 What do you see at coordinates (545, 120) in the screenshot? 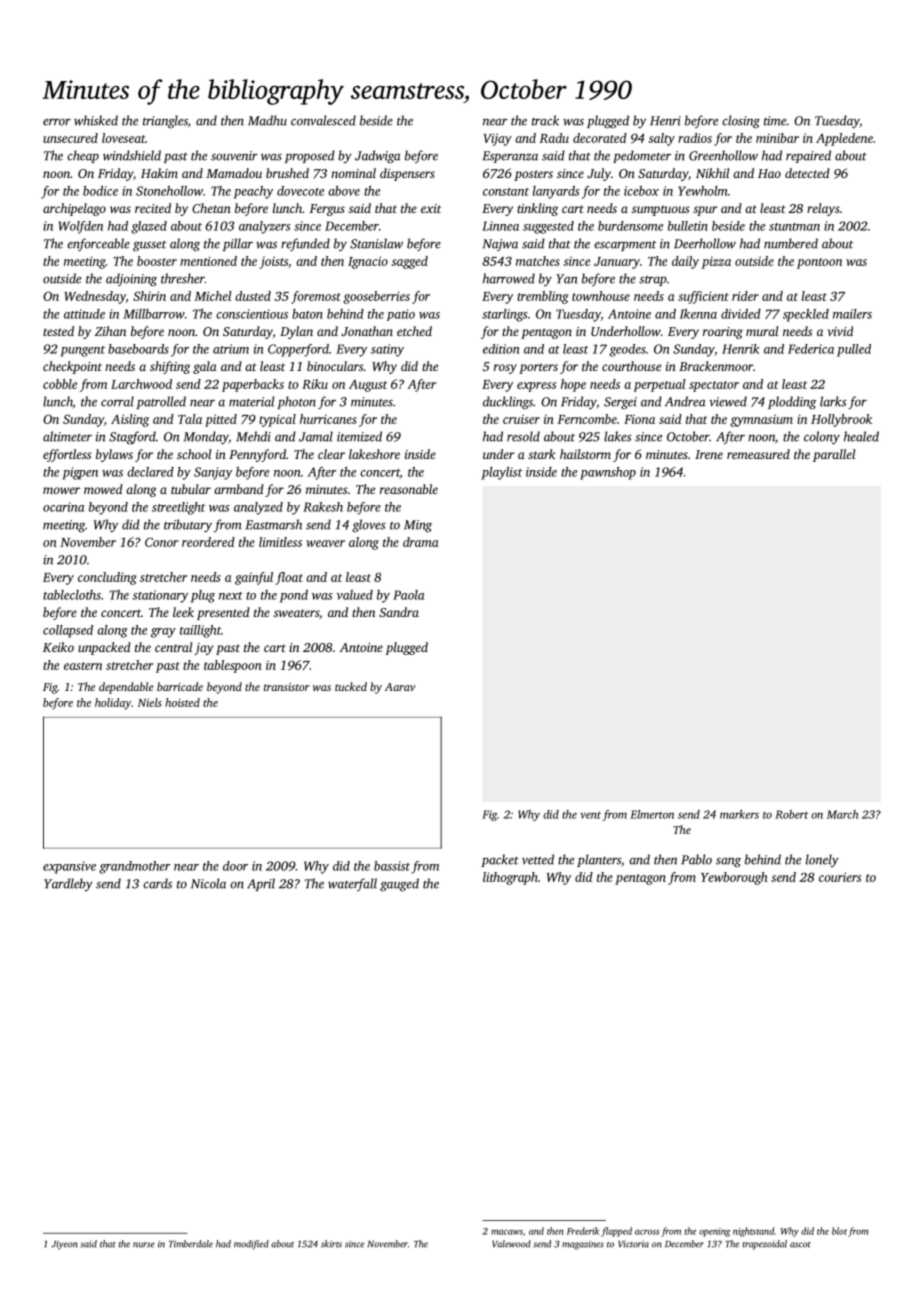
I see `track` at bounding box center [545, 120].
